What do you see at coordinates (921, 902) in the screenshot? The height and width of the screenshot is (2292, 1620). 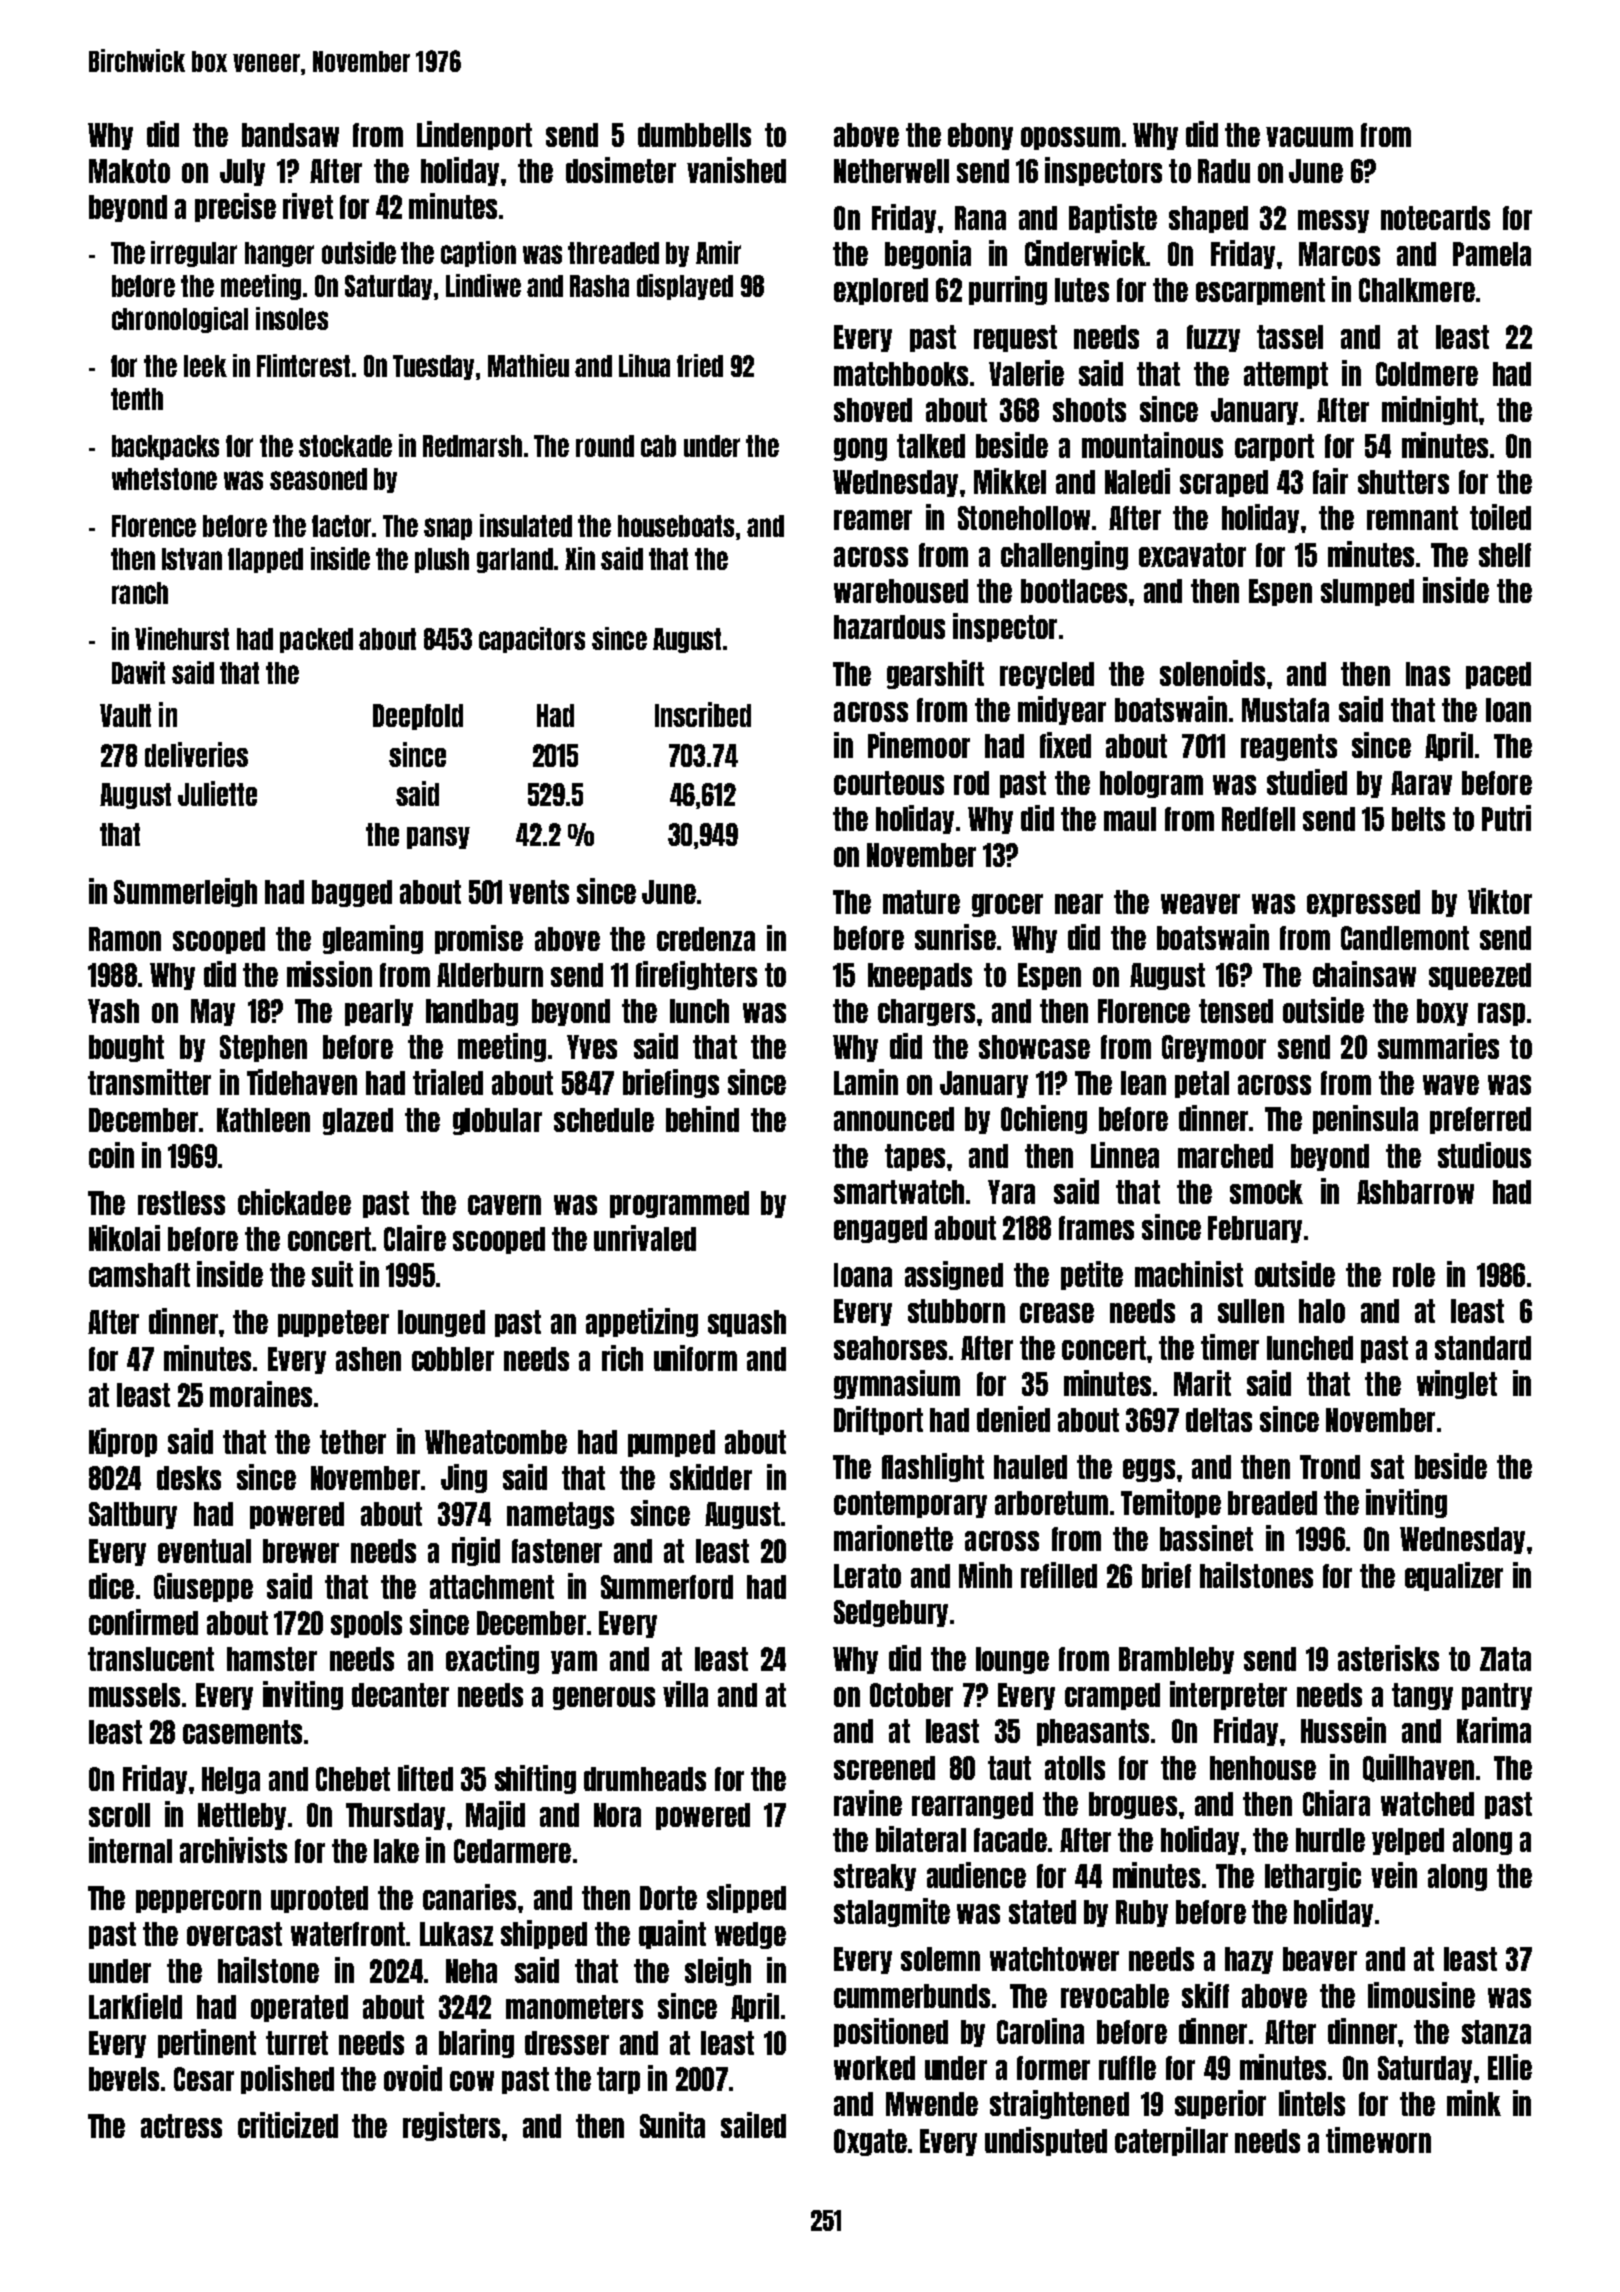 I see `mature` at bounding box center [921, 902].
